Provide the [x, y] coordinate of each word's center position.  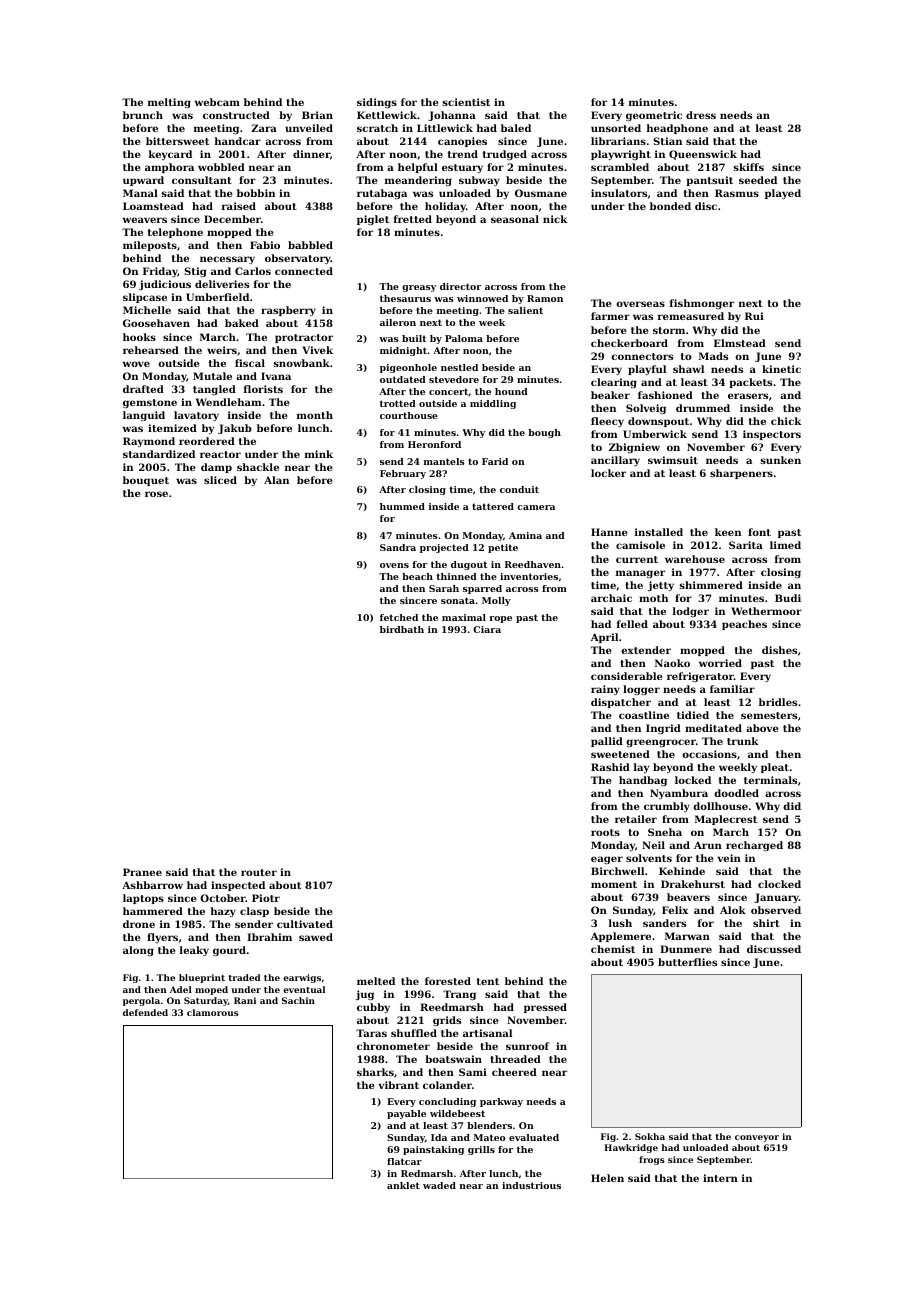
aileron [398, 322]
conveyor [757, 1138]
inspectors [772, 435]
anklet [403, 1185]
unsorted [616, 128]
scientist [466, 102]
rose [156, 494]
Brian [317, 115]
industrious [531, 1185]
